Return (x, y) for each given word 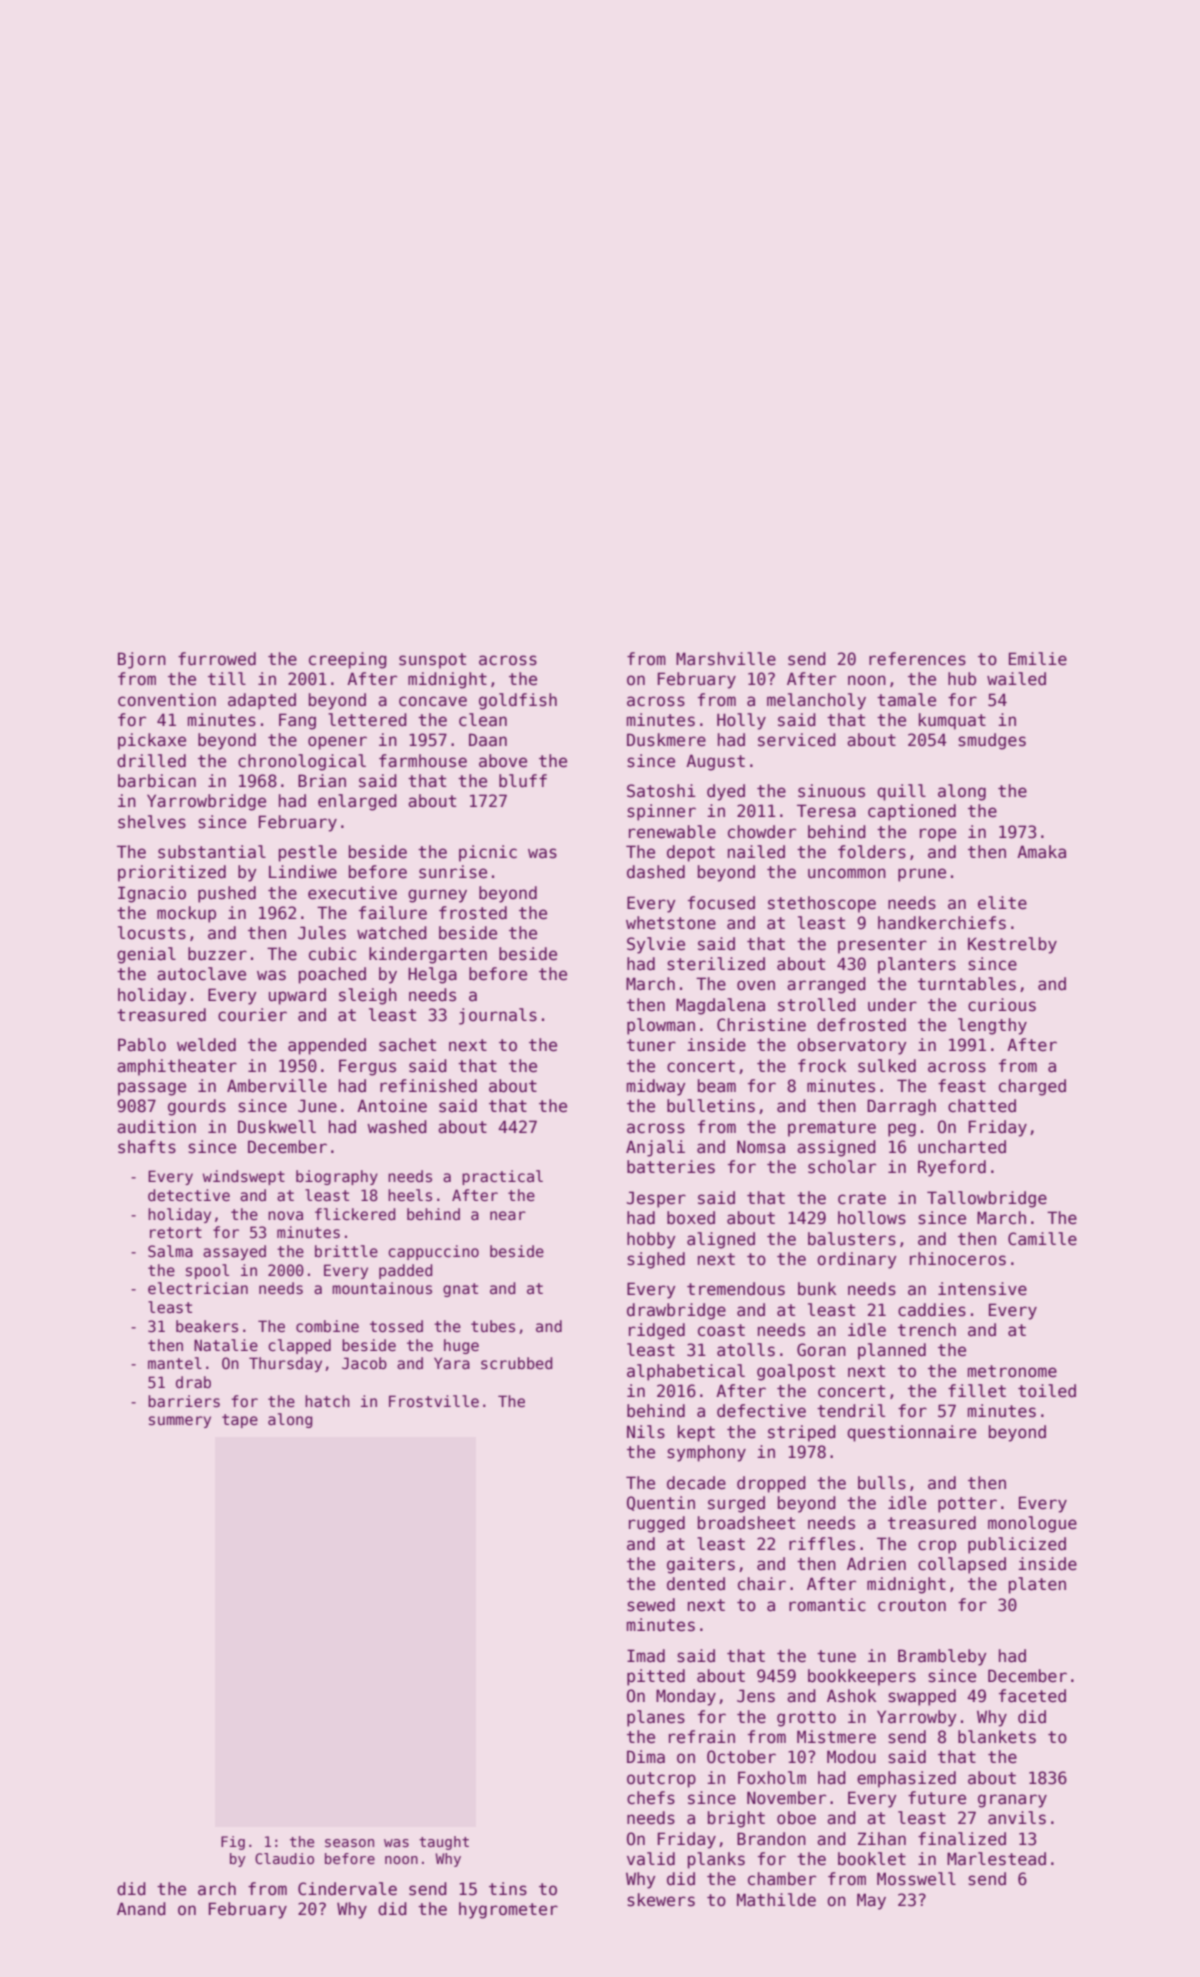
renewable (672, 832)
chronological (302, 762)
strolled (817, 1005)
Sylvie (656, 945)
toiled (1047, 1391)
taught (444, 1843)
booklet (872, 1859)
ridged (657, 1331)
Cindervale (347, 1889)
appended (327, 1046)
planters (917, 965)
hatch (327, 1401)
